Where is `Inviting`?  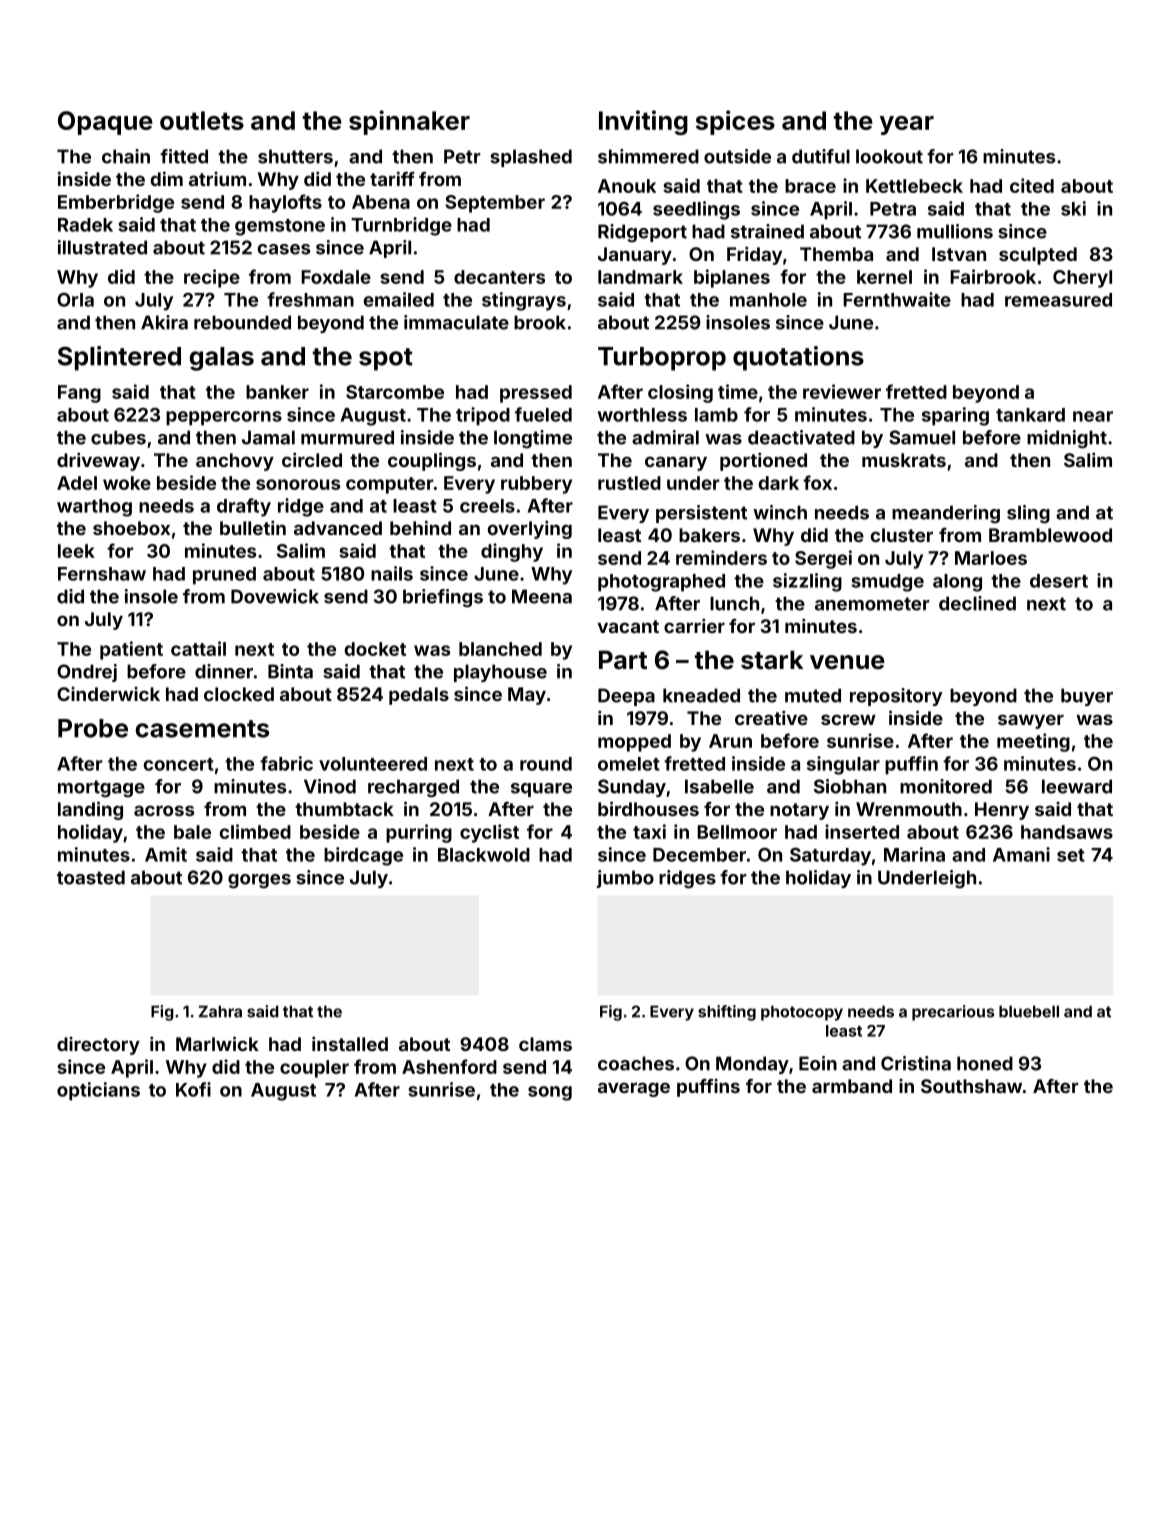
Inviting is located at coordinates (643, 122).
